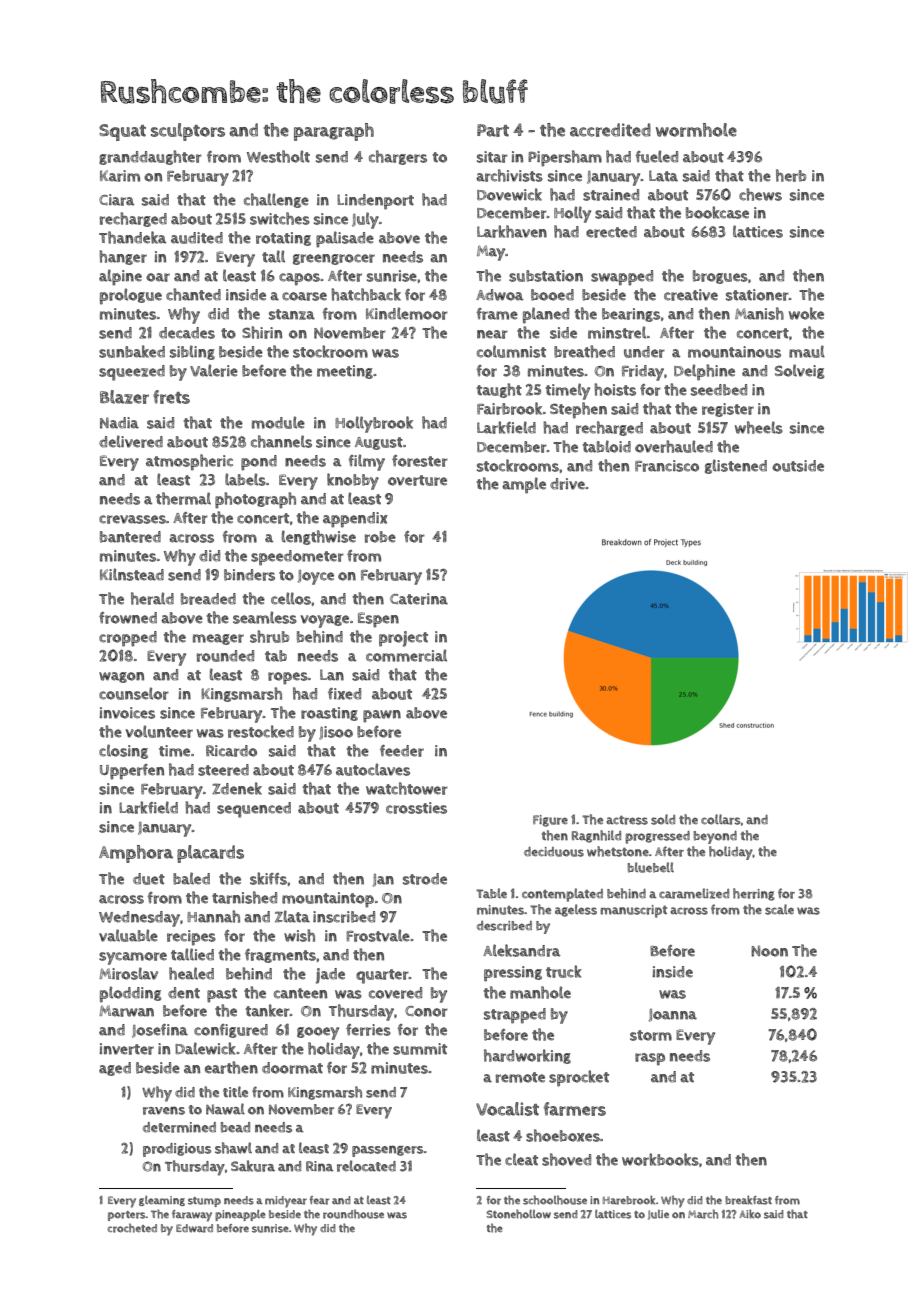  What do you see at coordinates (259, 463) in the screenshot?
I see `pond` at bounding box center [259, 463].
